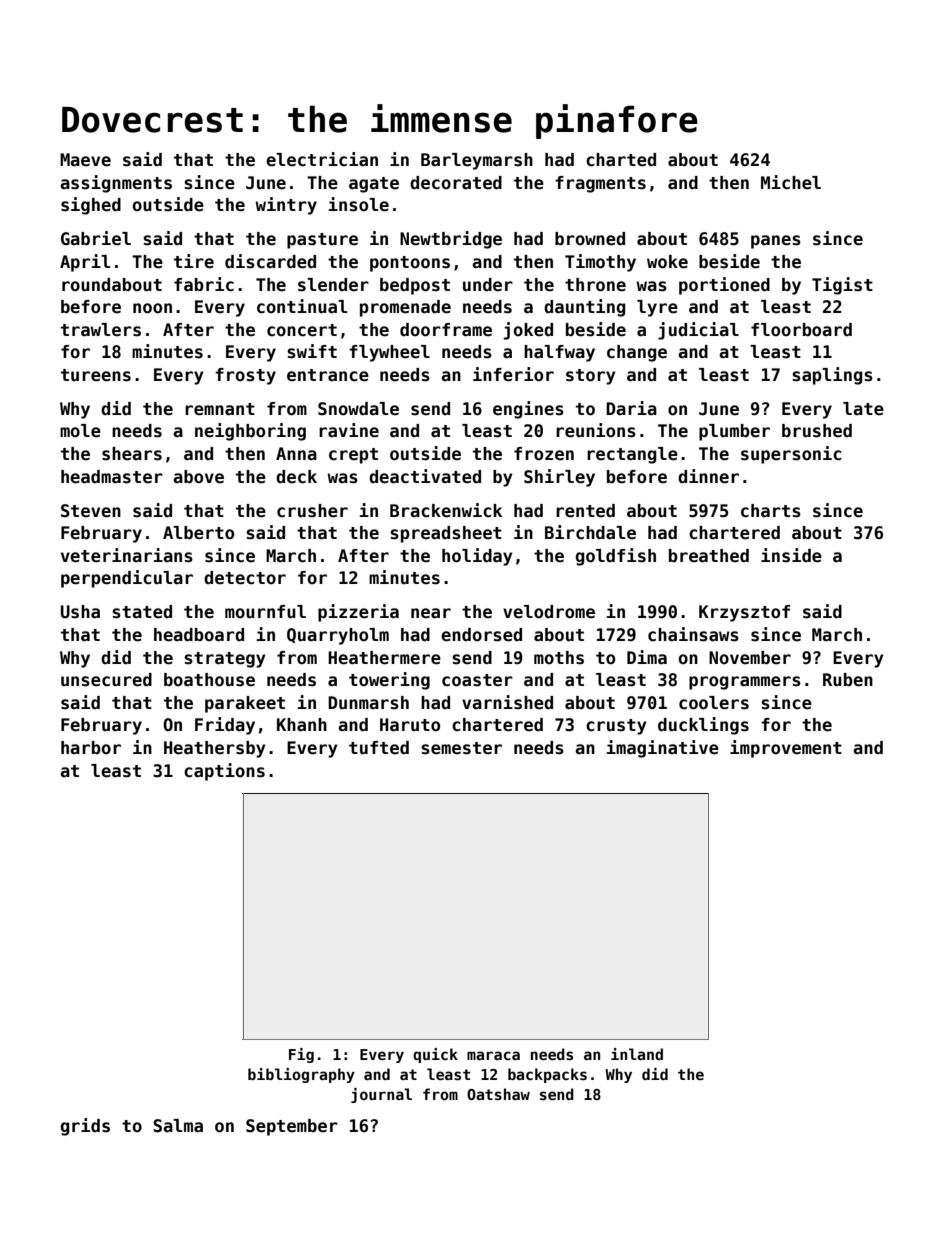  I want to click on assignments, so click(116, 184).
